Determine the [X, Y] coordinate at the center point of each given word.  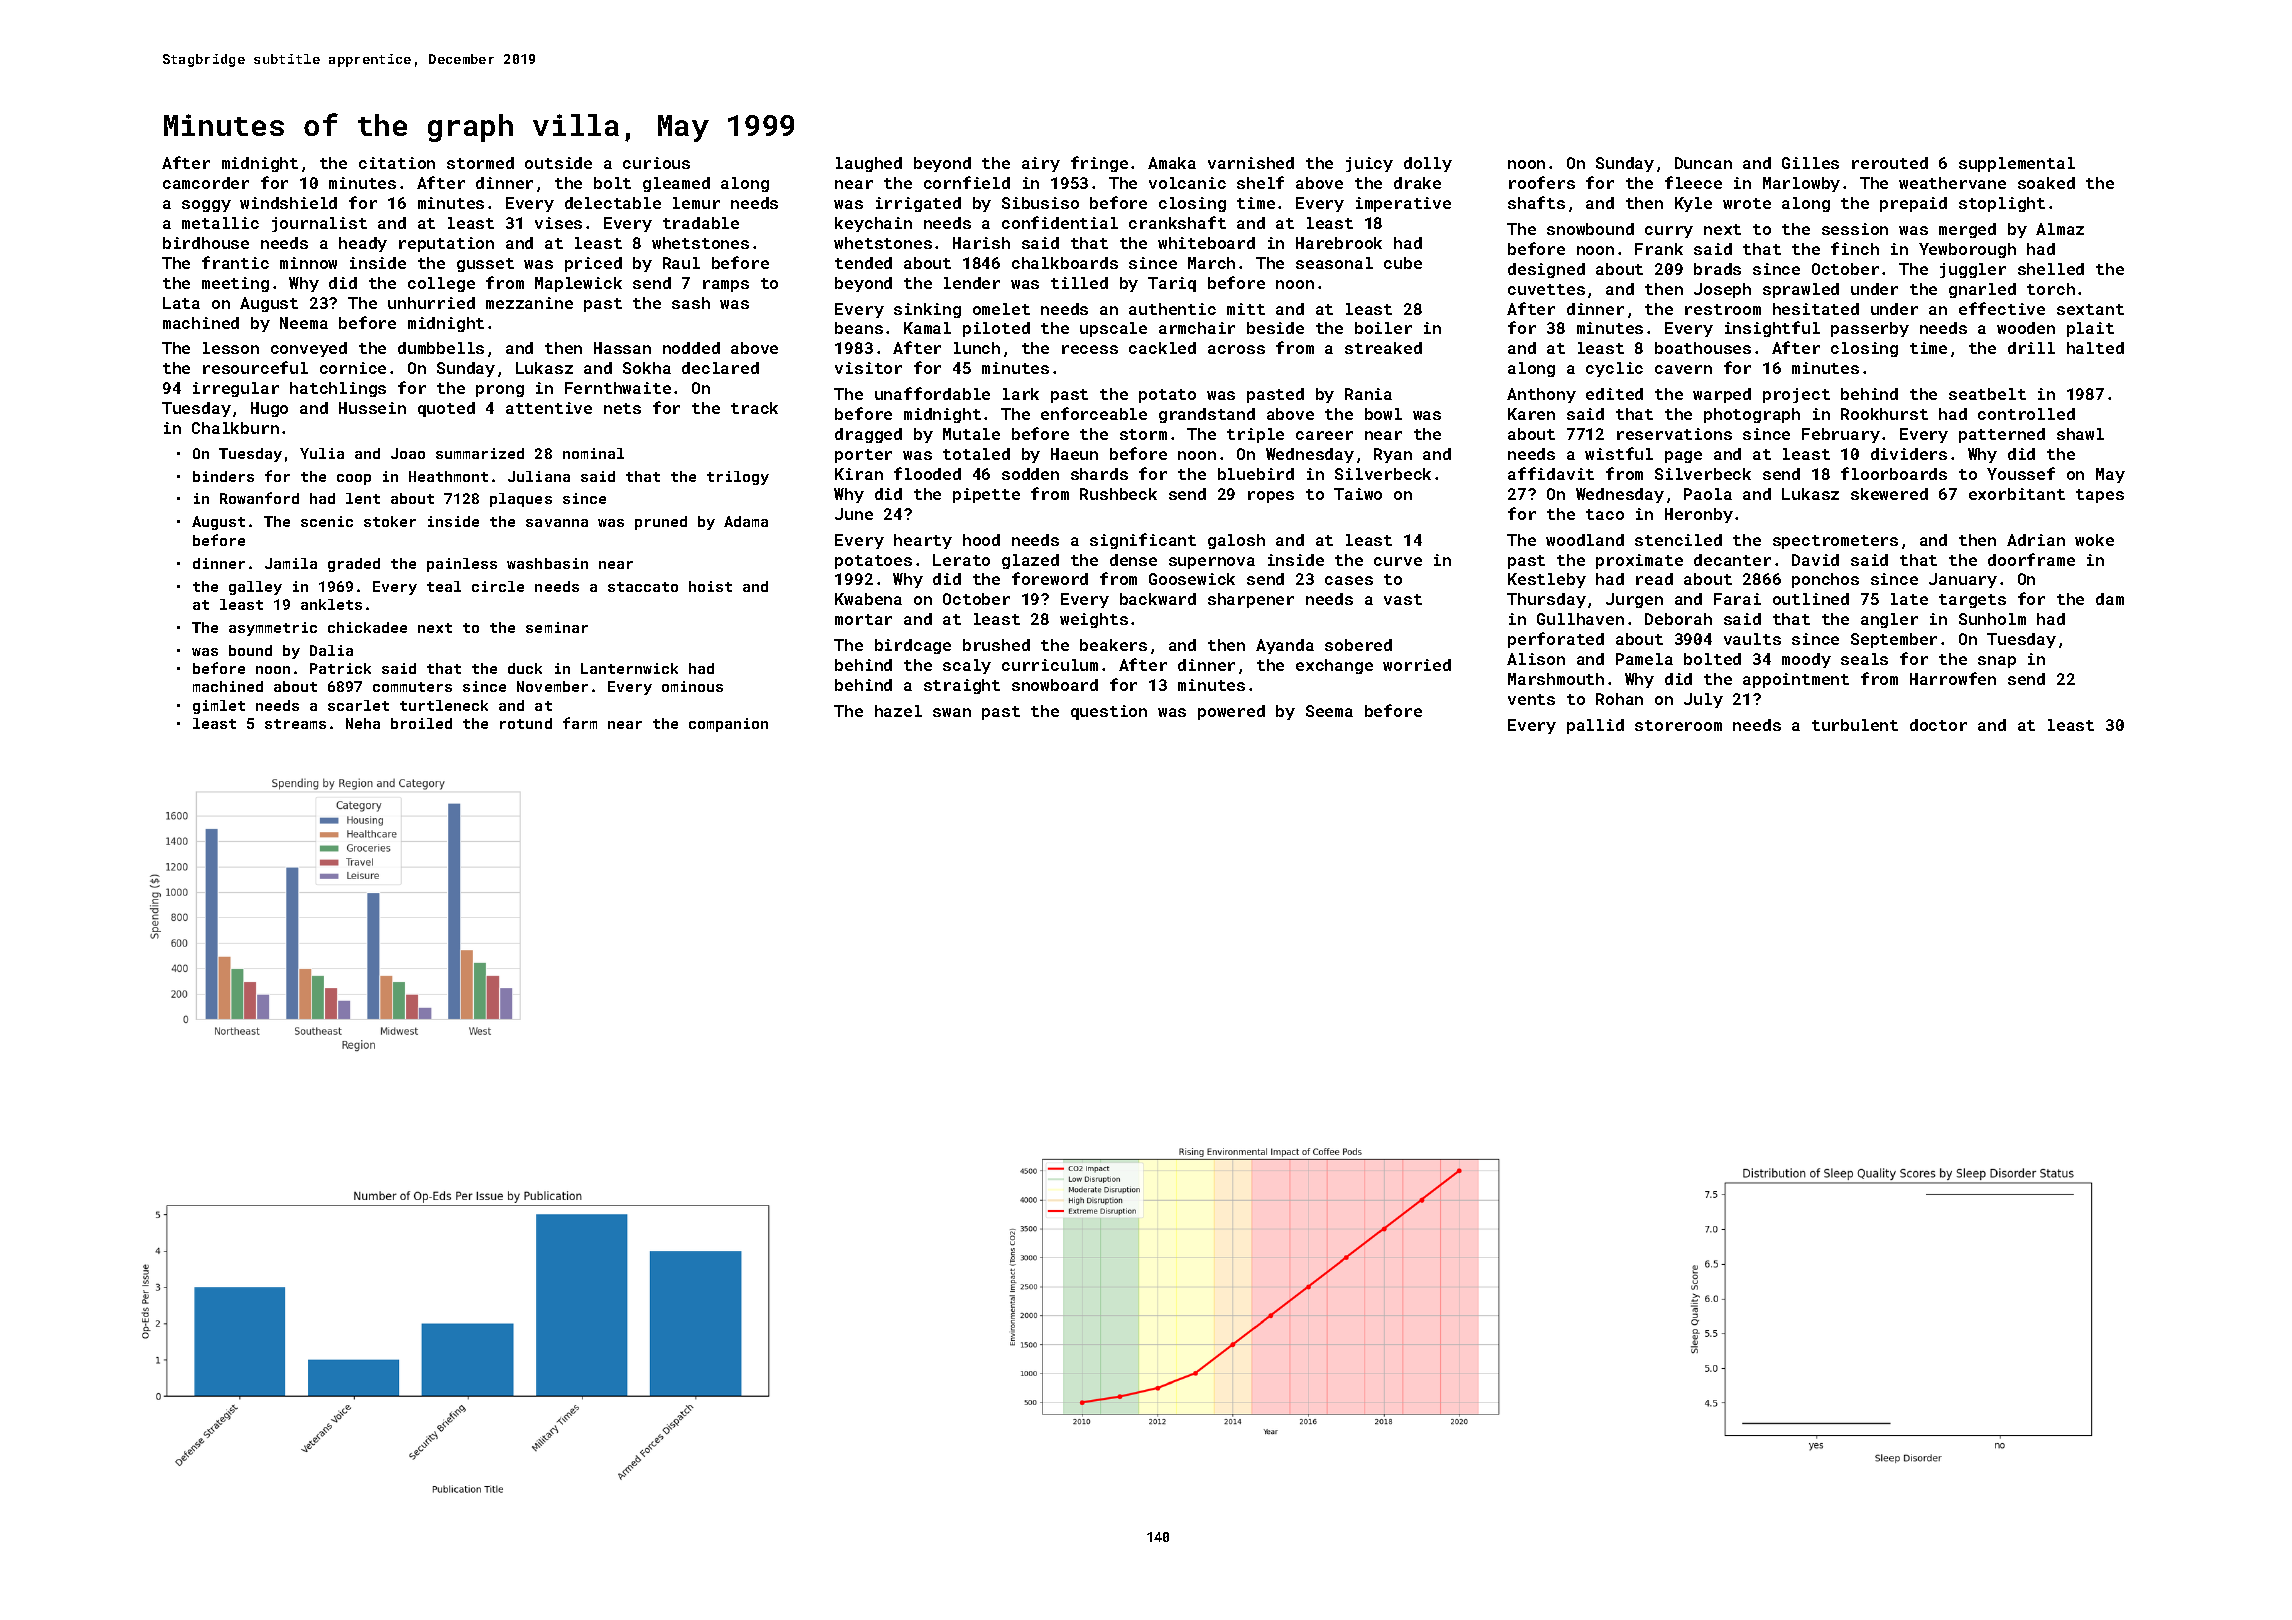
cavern [1683, 369]
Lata [181, 303]
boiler [1383, 328]
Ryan [1393, 455]
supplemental [2017, 164]
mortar [863, 619]
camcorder [206, 183]
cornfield [967, 182]
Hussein [372, 408]
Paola [1708, 494]
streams [295, 724]
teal [444, 586]
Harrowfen [1953, 678]
